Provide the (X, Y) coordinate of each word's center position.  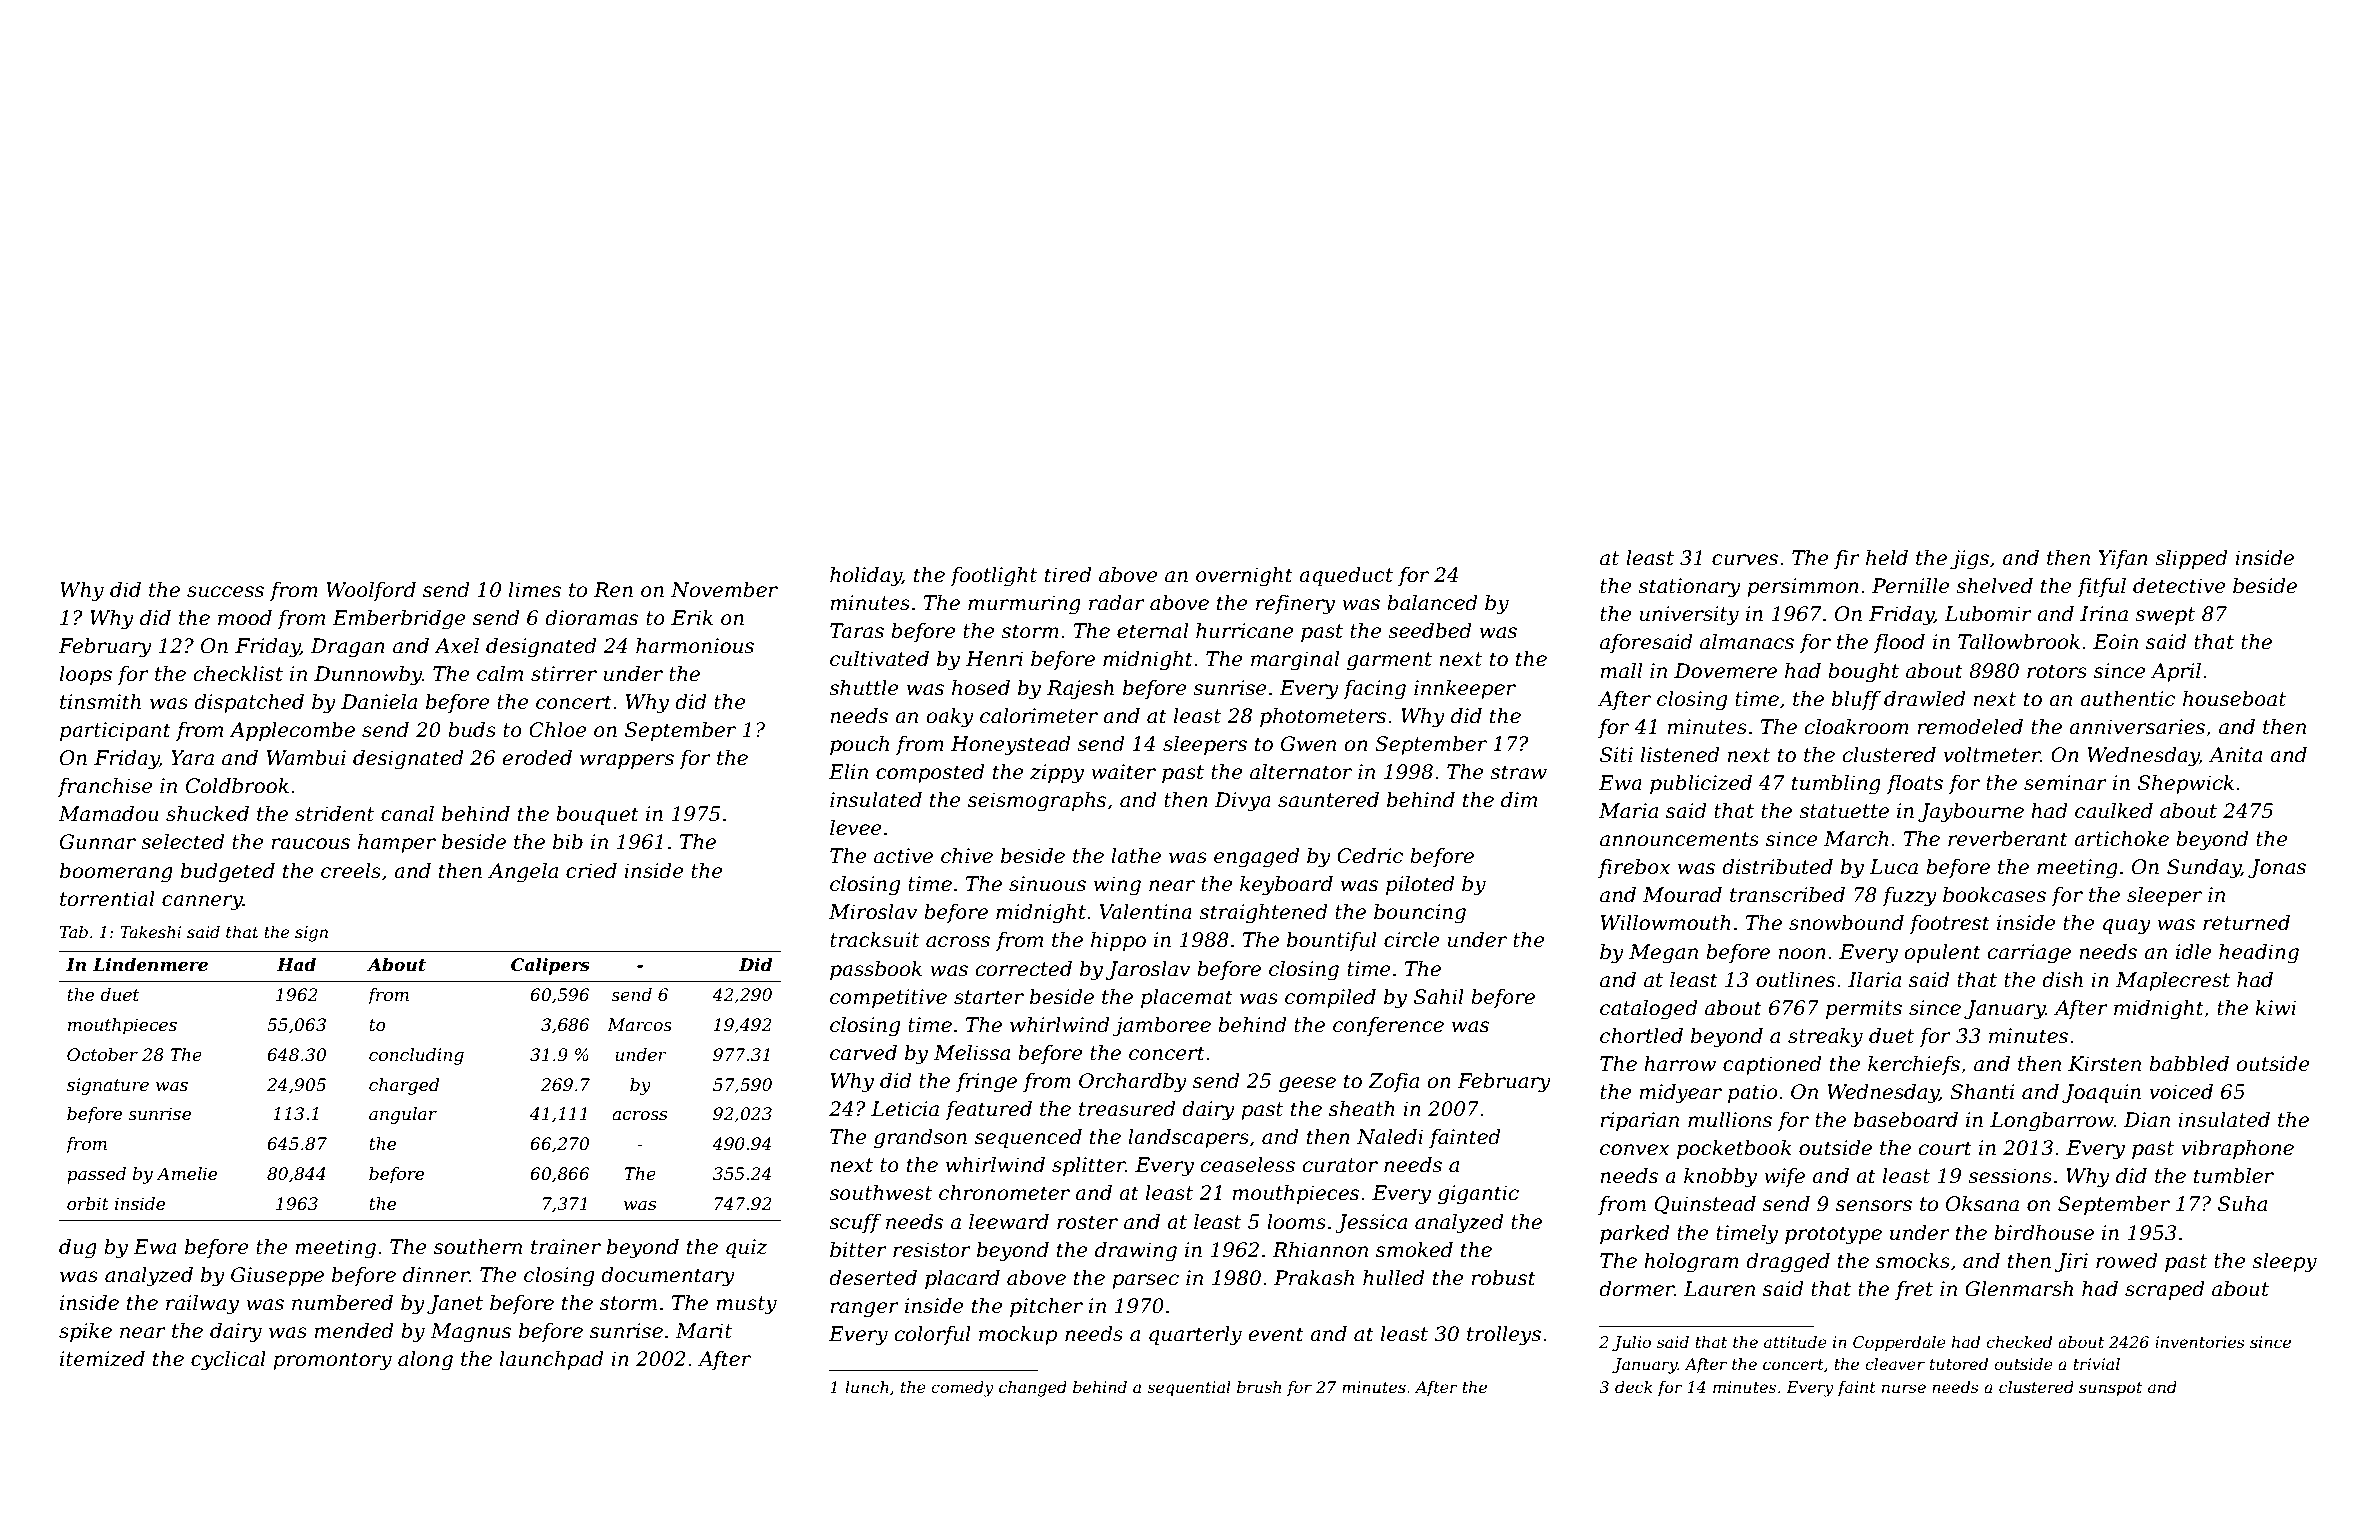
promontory (332, 1361)
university (1689, 616)
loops (86, 675)
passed (96, 1175)
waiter (1123, 772)
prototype (1833, 1235)
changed (1033, 1389)
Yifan (2123, 559)
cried (591, 871)
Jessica (1371, 1223)
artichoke (2121, 839)
